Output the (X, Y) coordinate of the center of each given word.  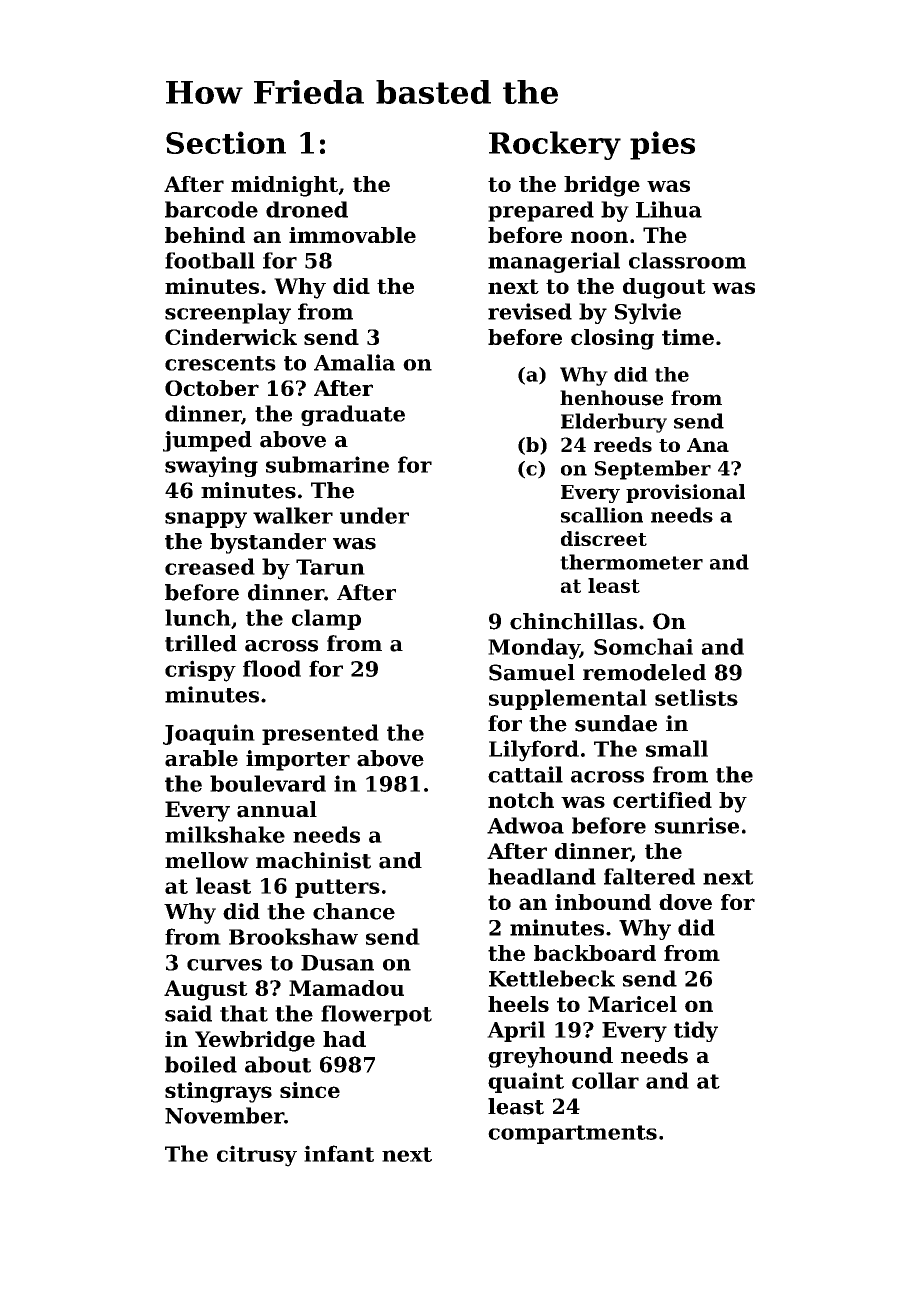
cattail (525, 774)
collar (605, 1080)
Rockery (555, 145)
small (677, 748)
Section (226, 142)
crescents (220, 363)
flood (272, 668)
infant (339, 1153)
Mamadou (346, 988)
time (688, 337)
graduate (353, 415)
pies (662, 145)
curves (224, 965)
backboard (595, 953)
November (224, 1115)
